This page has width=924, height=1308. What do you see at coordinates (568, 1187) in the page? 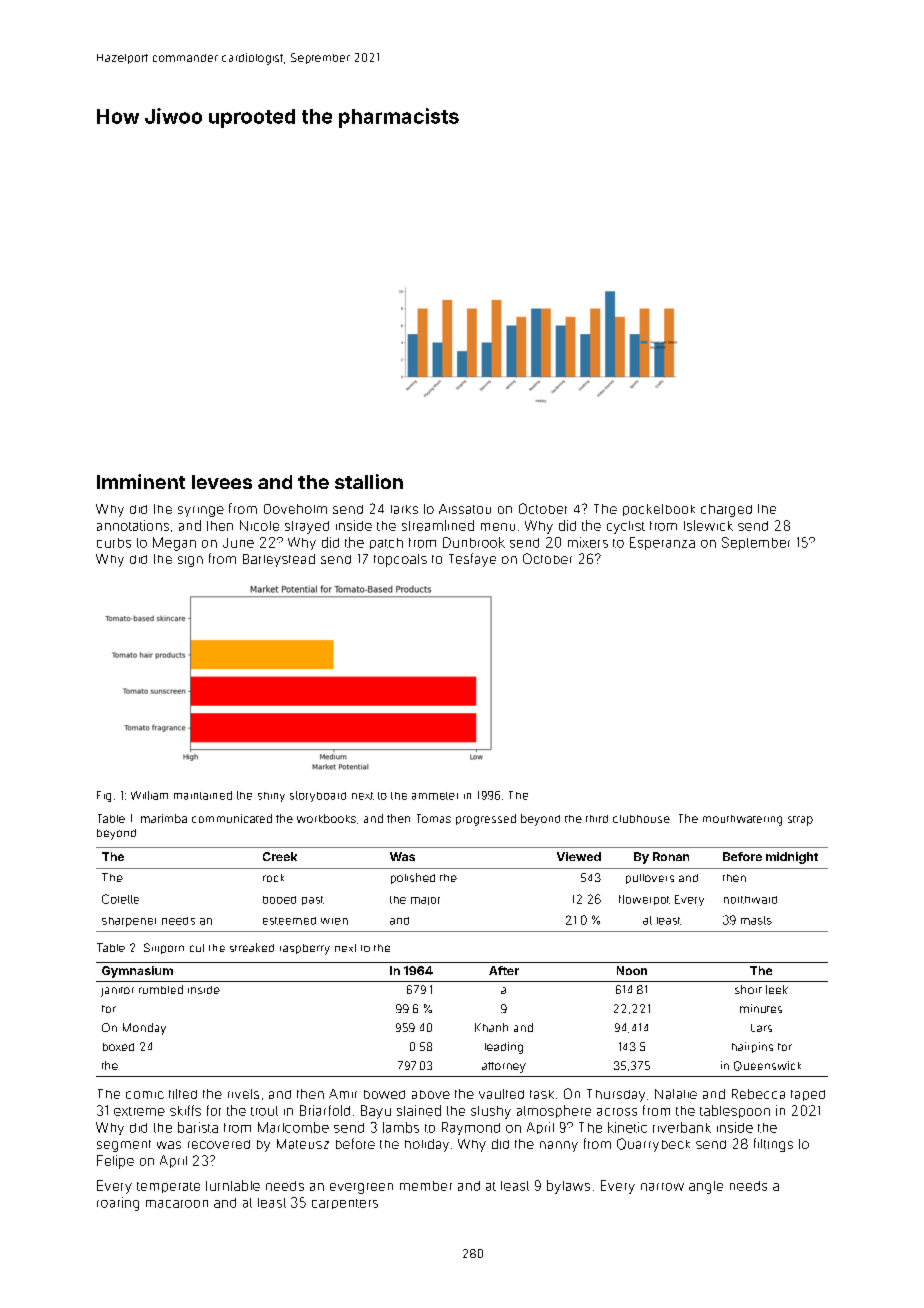
I see `bylaws` at bounding box center [568, 1187].
